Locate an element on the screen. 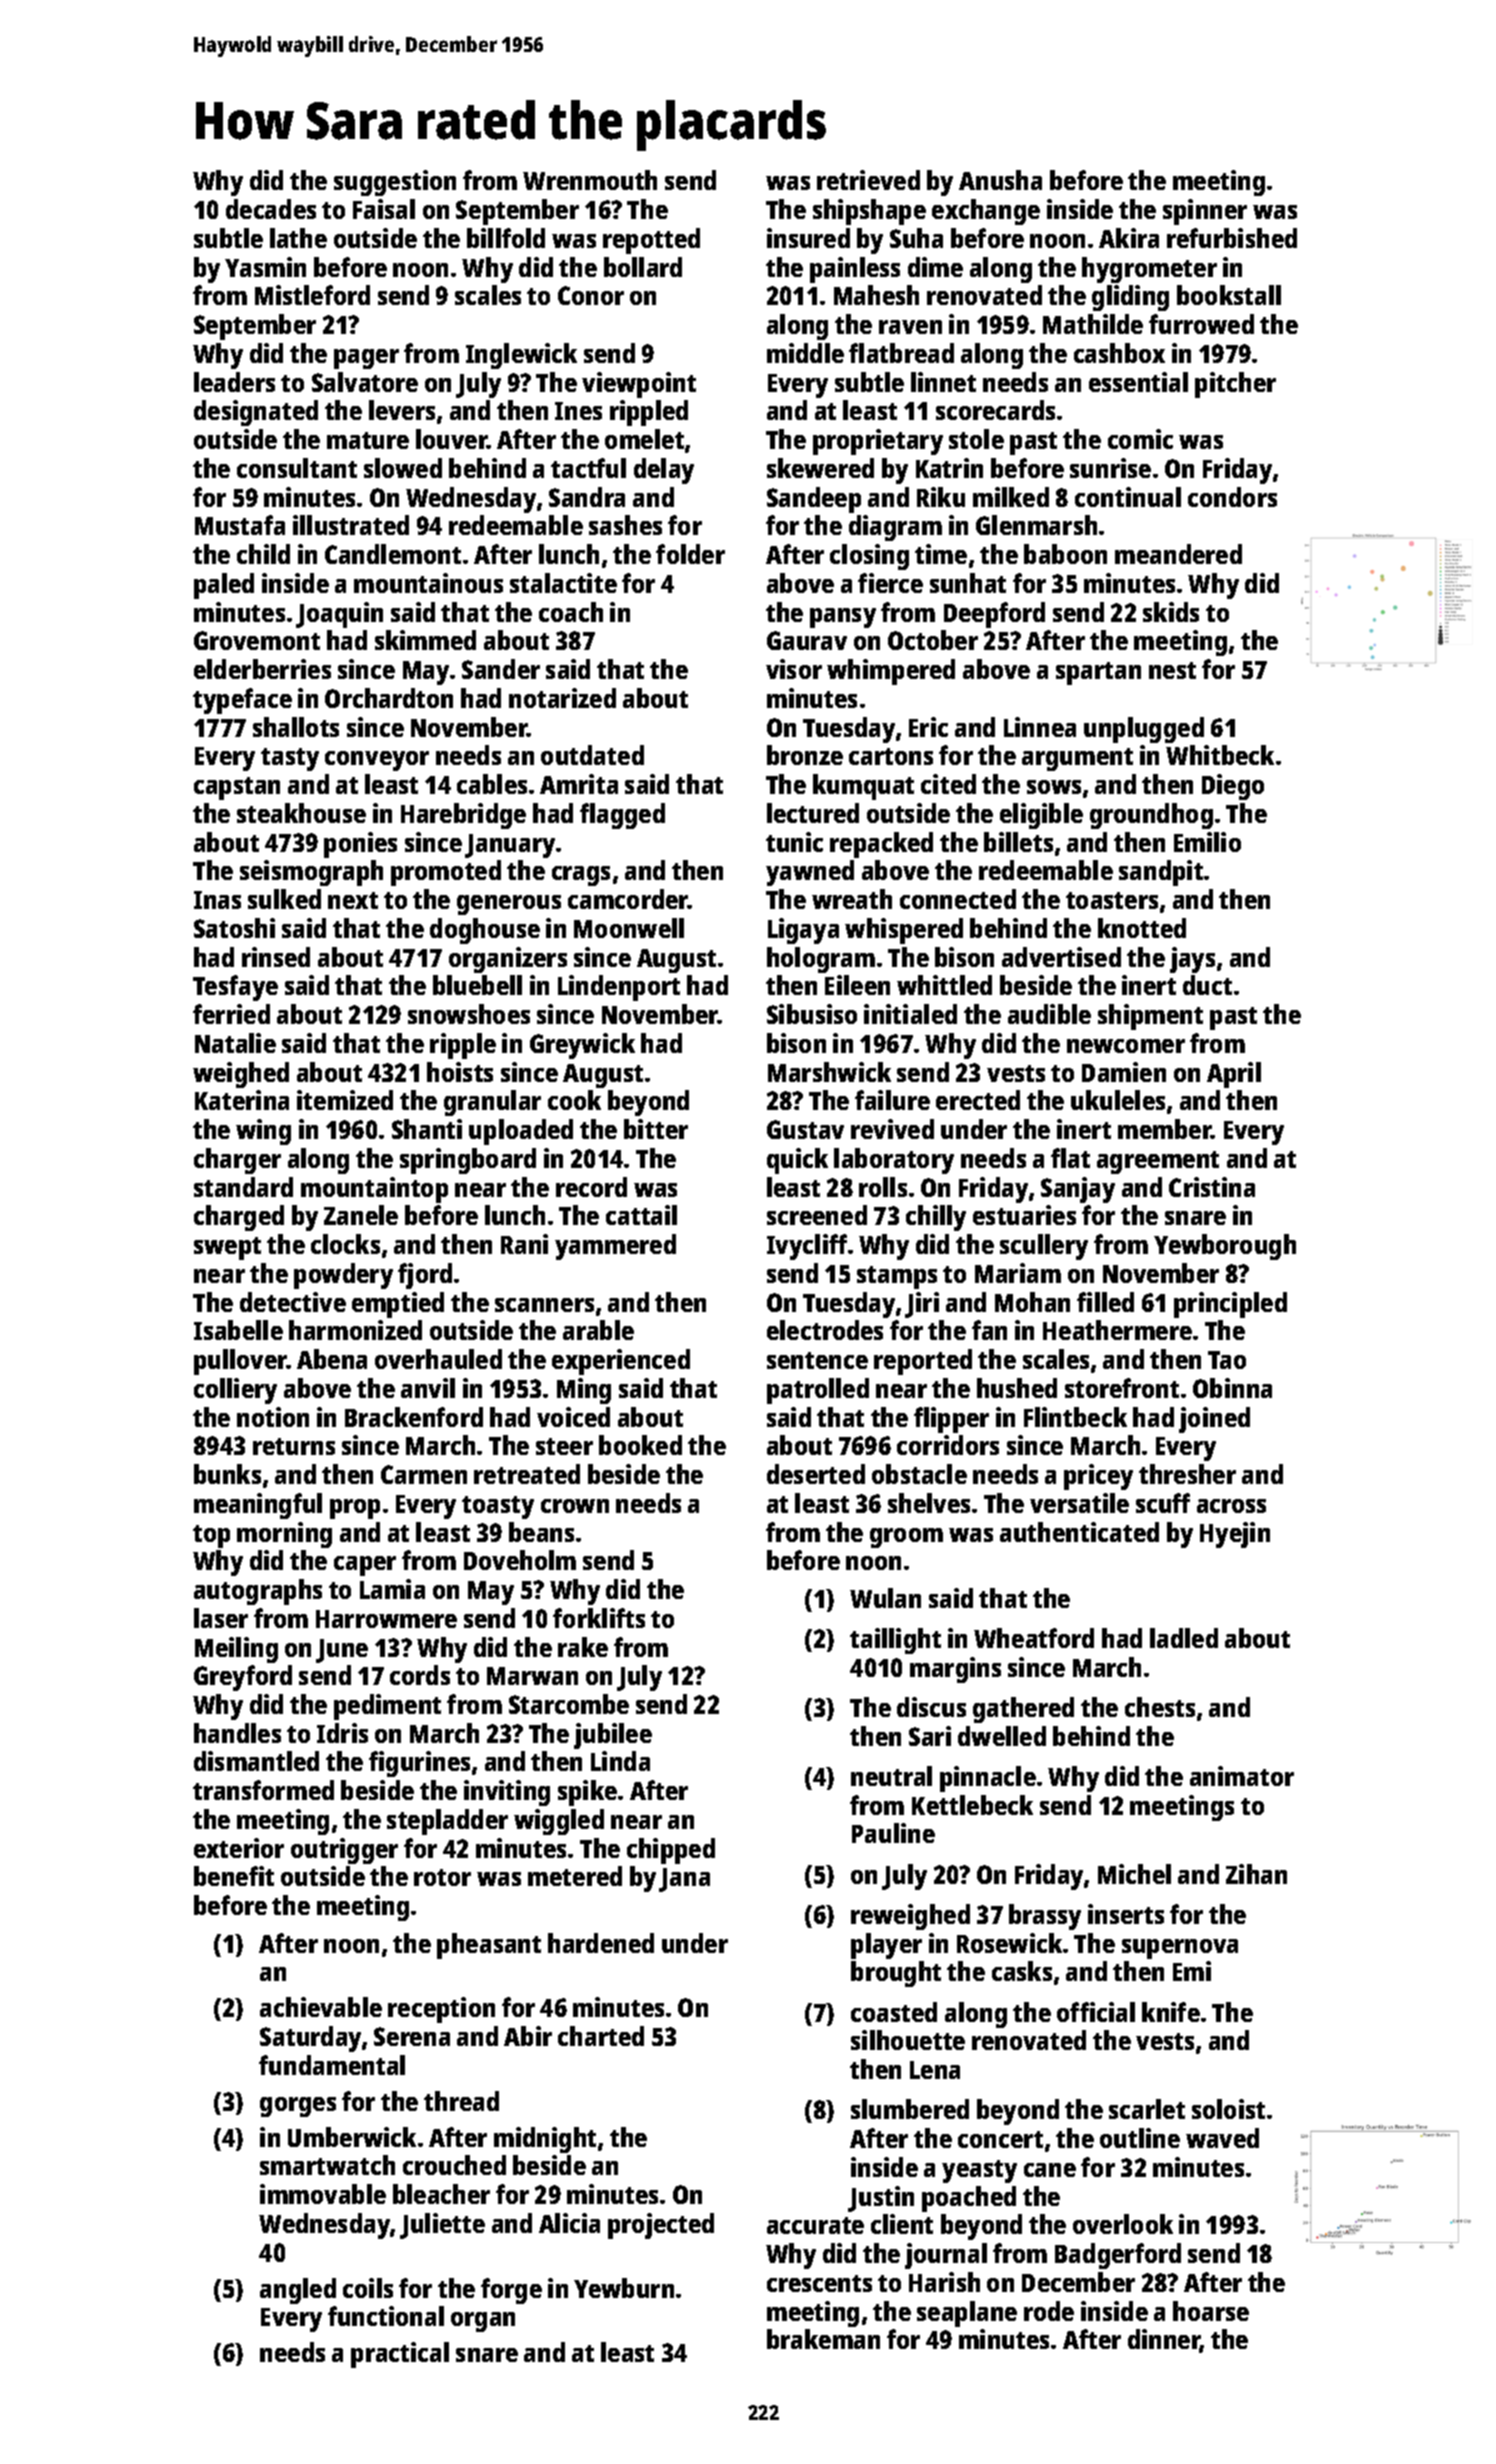  Marshwick is located at coordinates (829, 1072).
